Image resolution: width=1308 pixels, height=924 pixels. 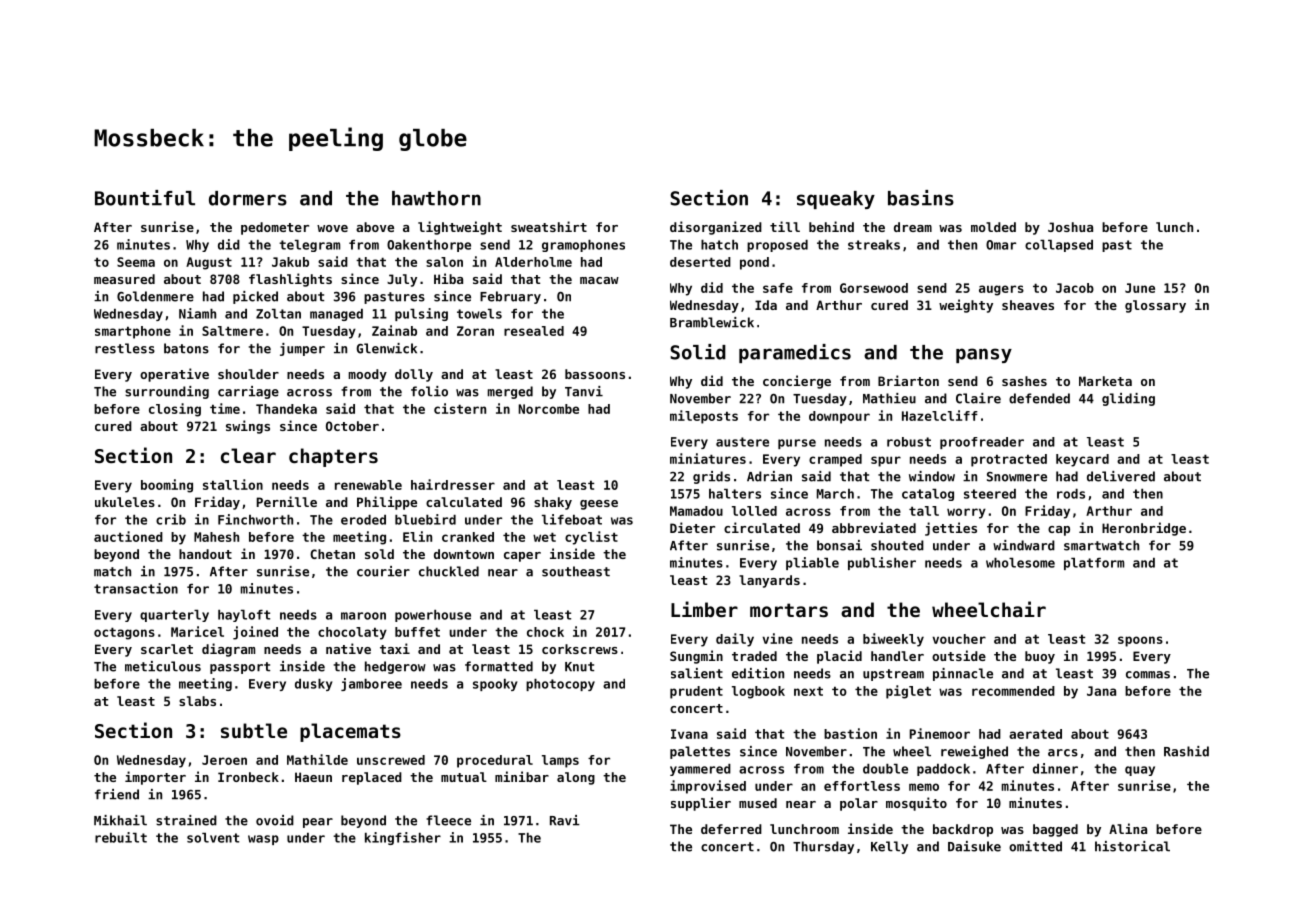 I want to click on miniatures, so click(x=708, y=458).
